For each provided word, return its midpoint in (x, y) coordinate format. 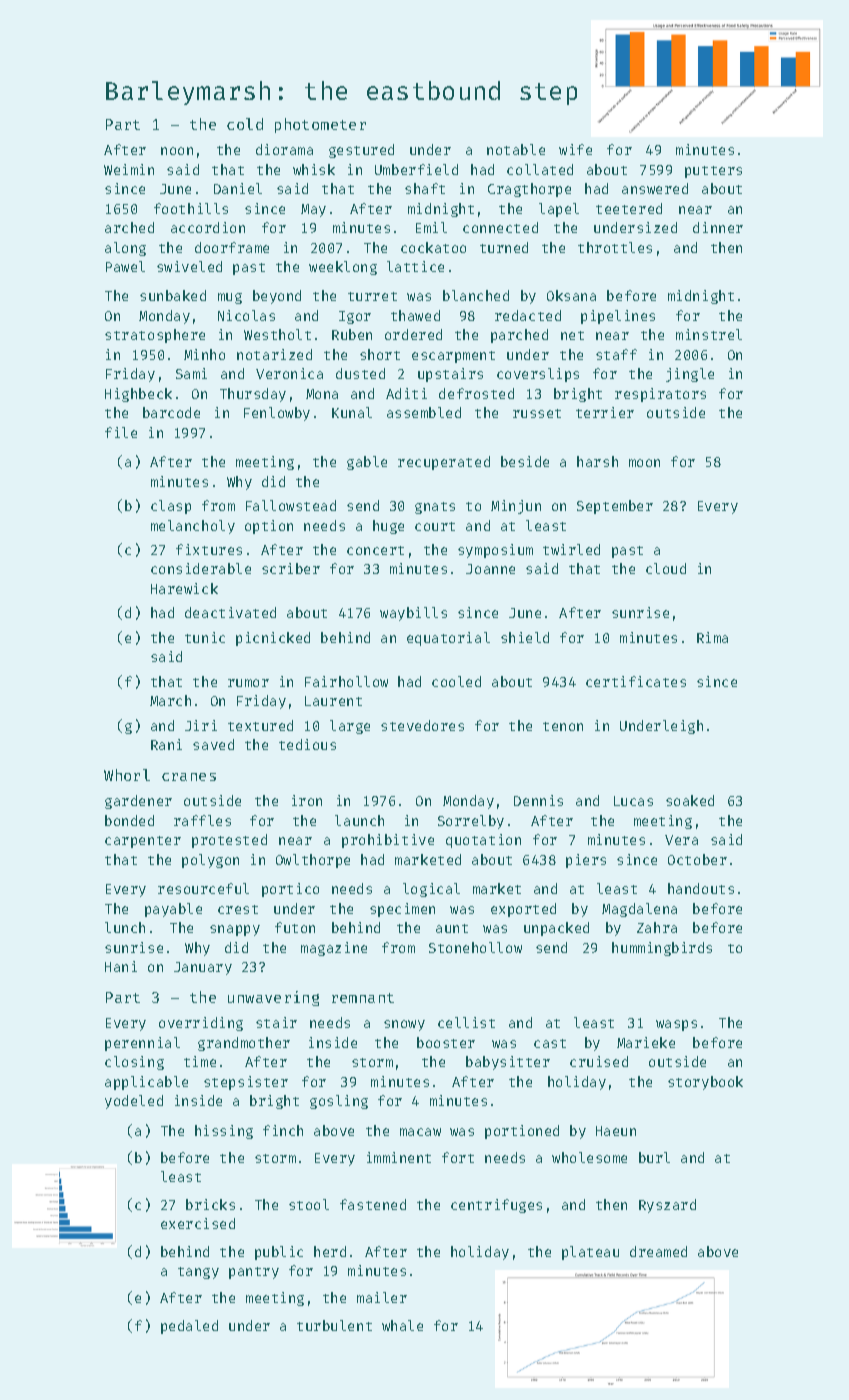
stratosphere (155, 336)
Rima (712, 637)
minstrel (709, 334)
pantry (254, 1273)
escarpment (453, 357)
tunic (205, 637)
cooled (456, 681)
